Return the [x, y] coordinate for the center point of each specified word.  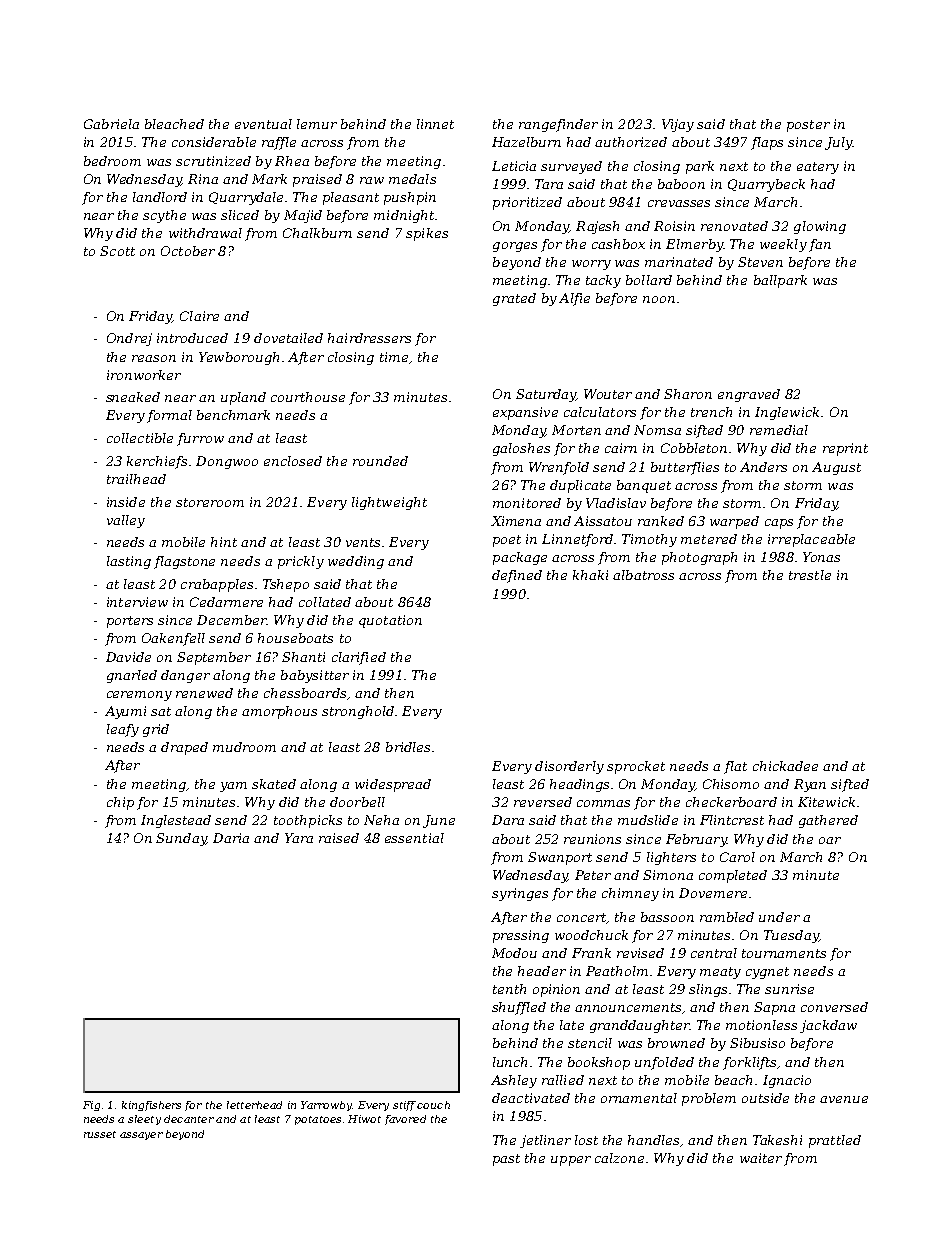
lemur [317, 124]
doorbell [357, 802]
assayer [141, 1136]
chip [120, 803]
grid [156, 730]
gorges [515, 247]
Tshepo [286, 585]
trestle [810, 575]
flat [735, 767]
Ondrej [129, 339]
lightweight [389, 503]
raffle [279, 143]
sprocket [636, 767]
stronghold [358, 712]
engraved [749, 395]
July [839, 143]
